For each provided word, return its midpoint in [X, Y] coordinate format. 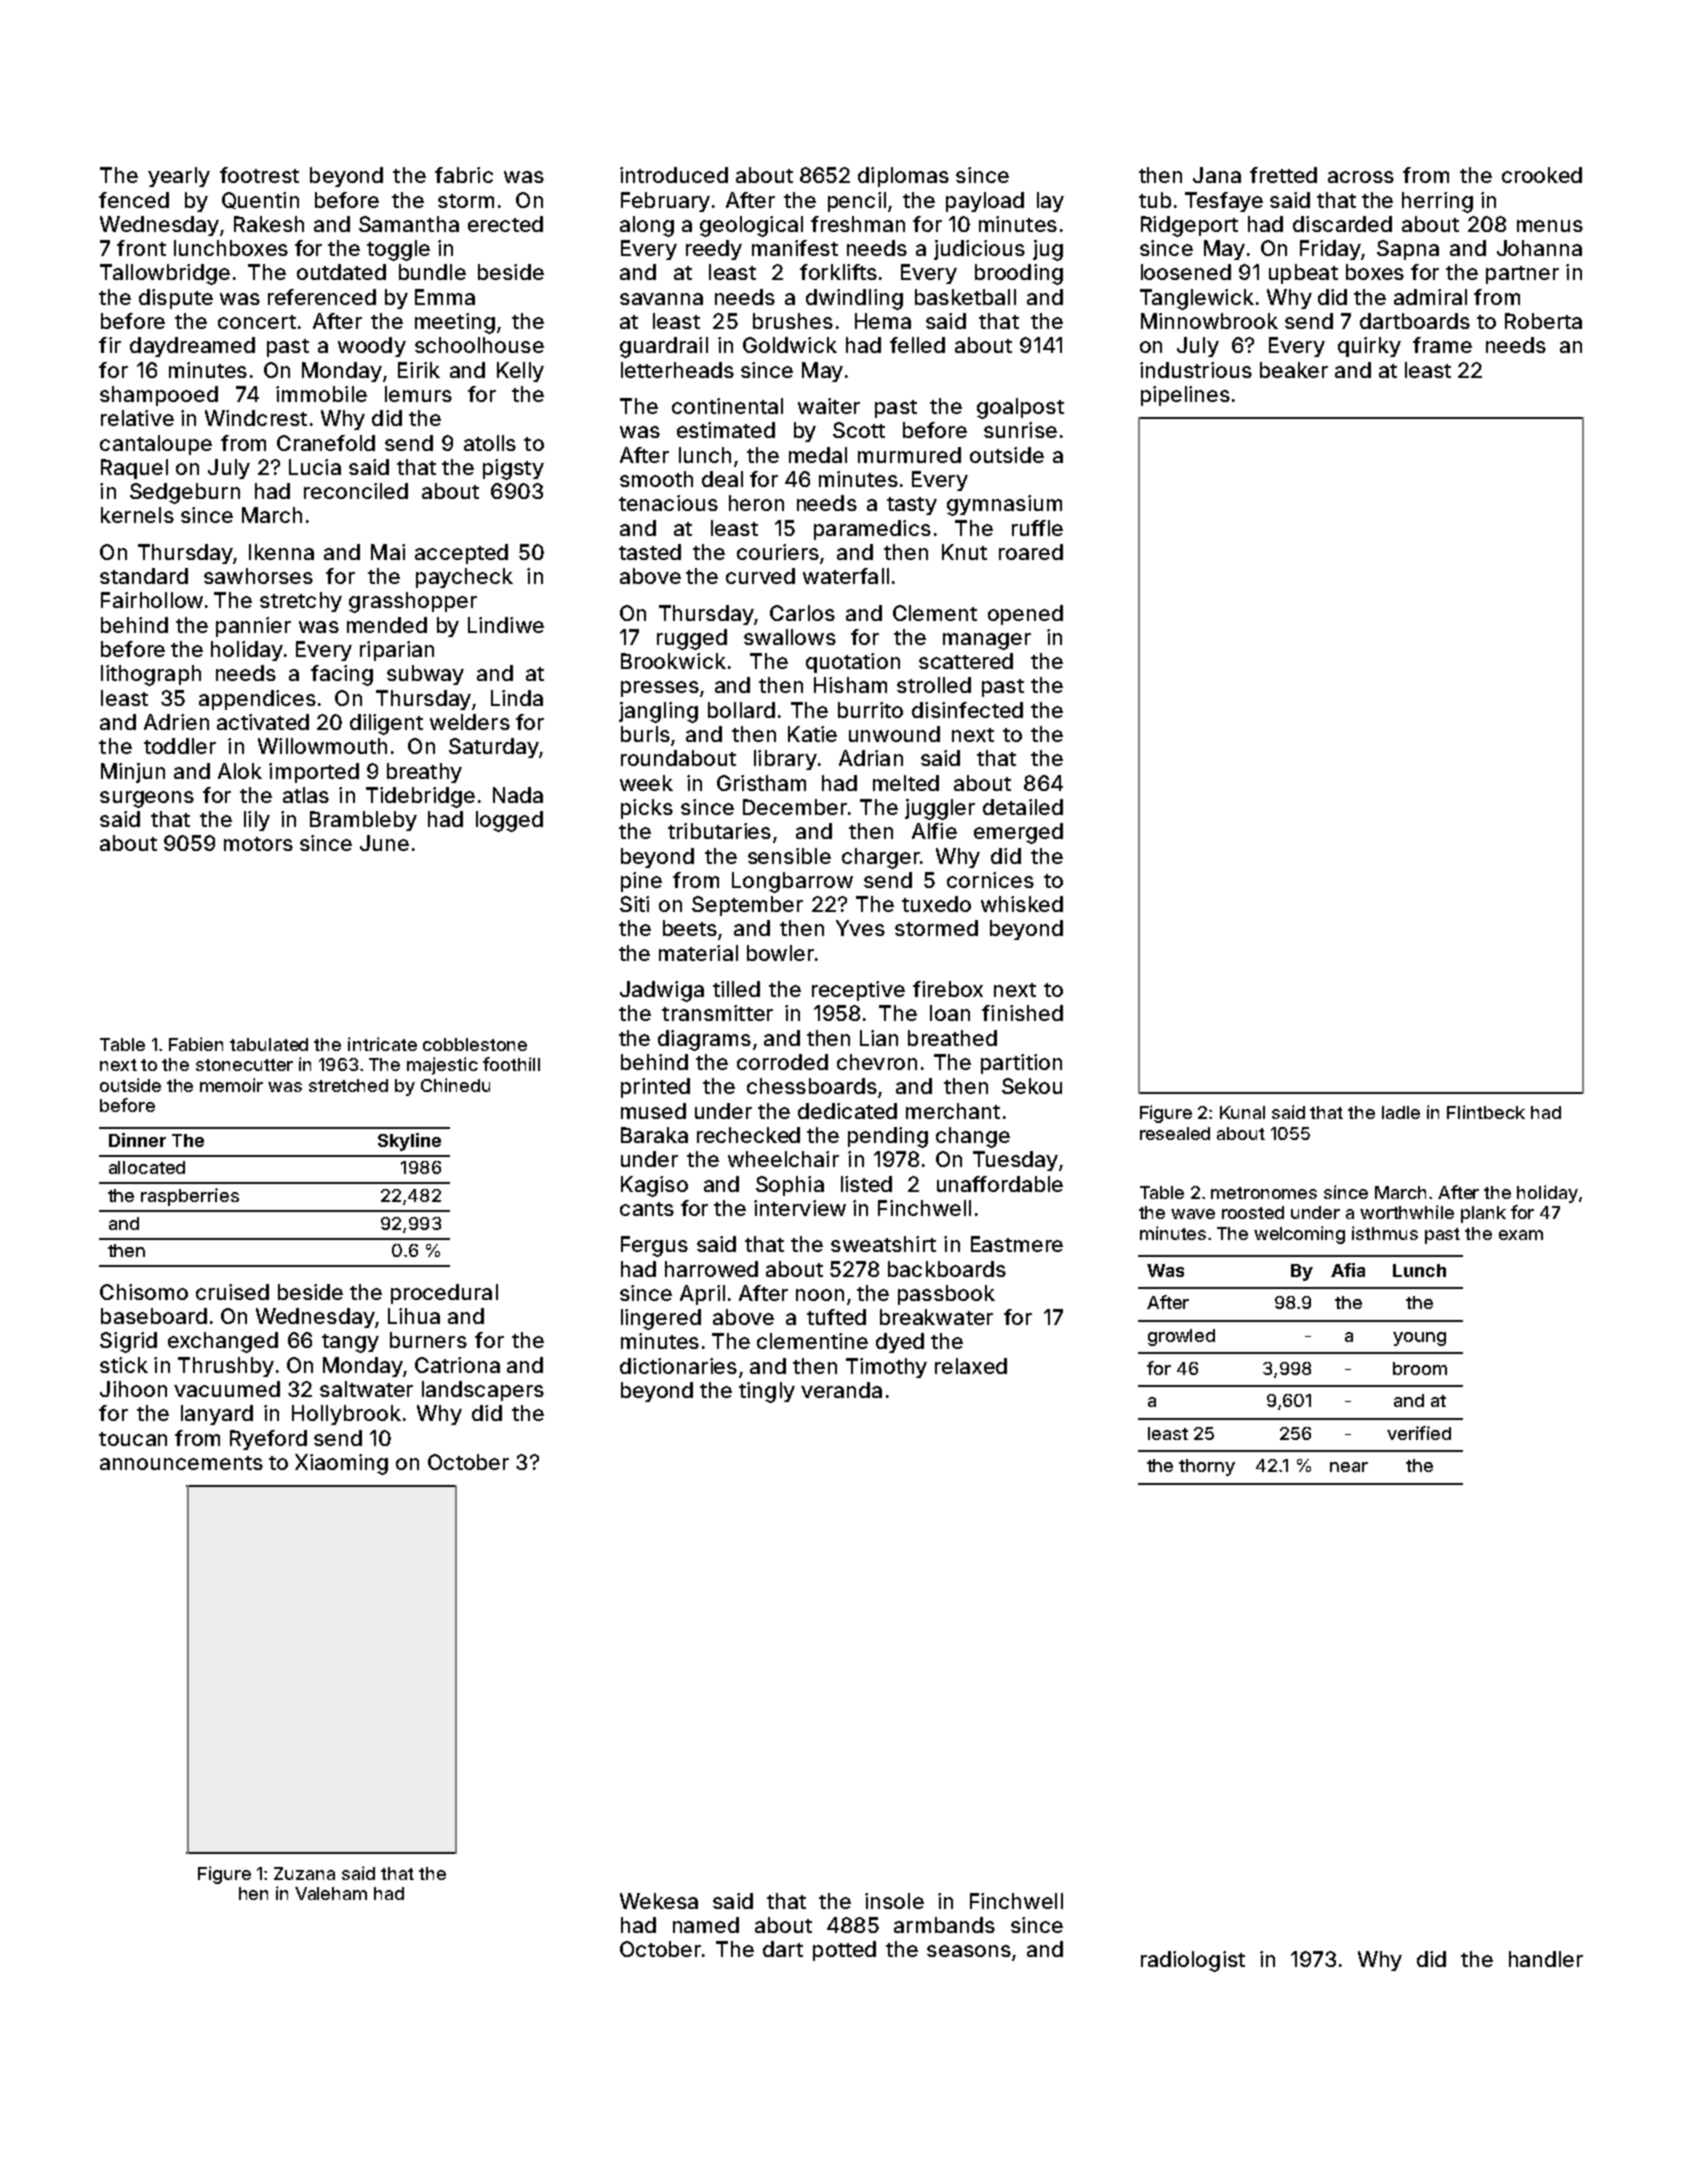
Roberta [1543, 321]
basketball [965, 297]
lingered [661, 1319]
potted [844, 1951]
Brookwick [673, 661]
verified [1419, 1433]
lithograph [151, 675]
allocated [147, 1167]
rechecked [748, 1135]
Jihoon [133, 1389]
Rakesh [269, 224]
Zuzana [304, 1873]
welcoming [1299, 1235]
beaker [1294, 370]
